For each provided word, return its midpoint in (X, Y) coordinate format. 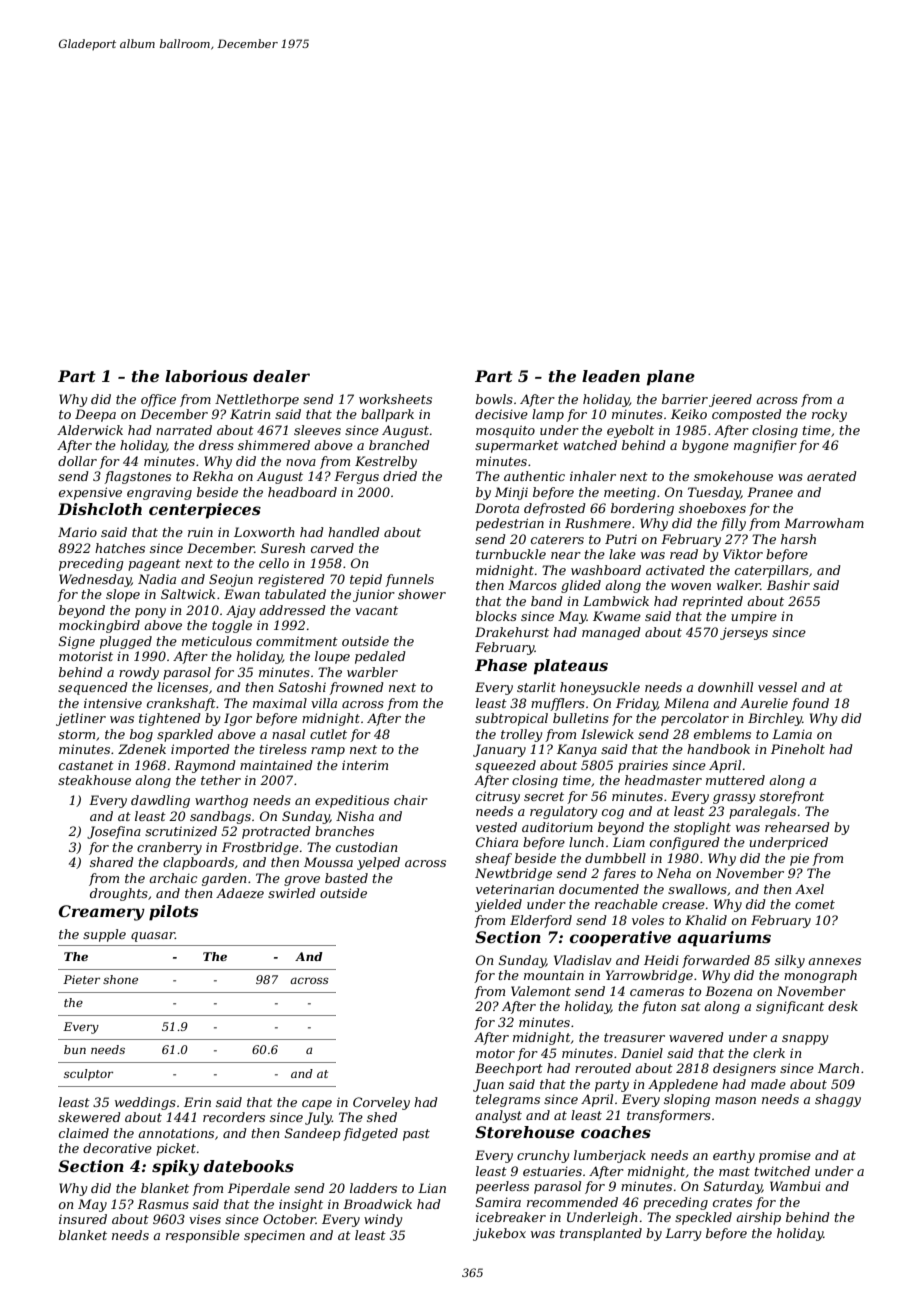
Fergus (356, 477)
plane (671, 378)
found (810, 704)
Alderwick (90, 430)
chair (411, 800)
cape (317, 1105)
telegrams (508, 1100)
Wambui (795, 1186)
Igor (238, 719)
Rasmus (163, 1204)
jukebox (499, 1234)
